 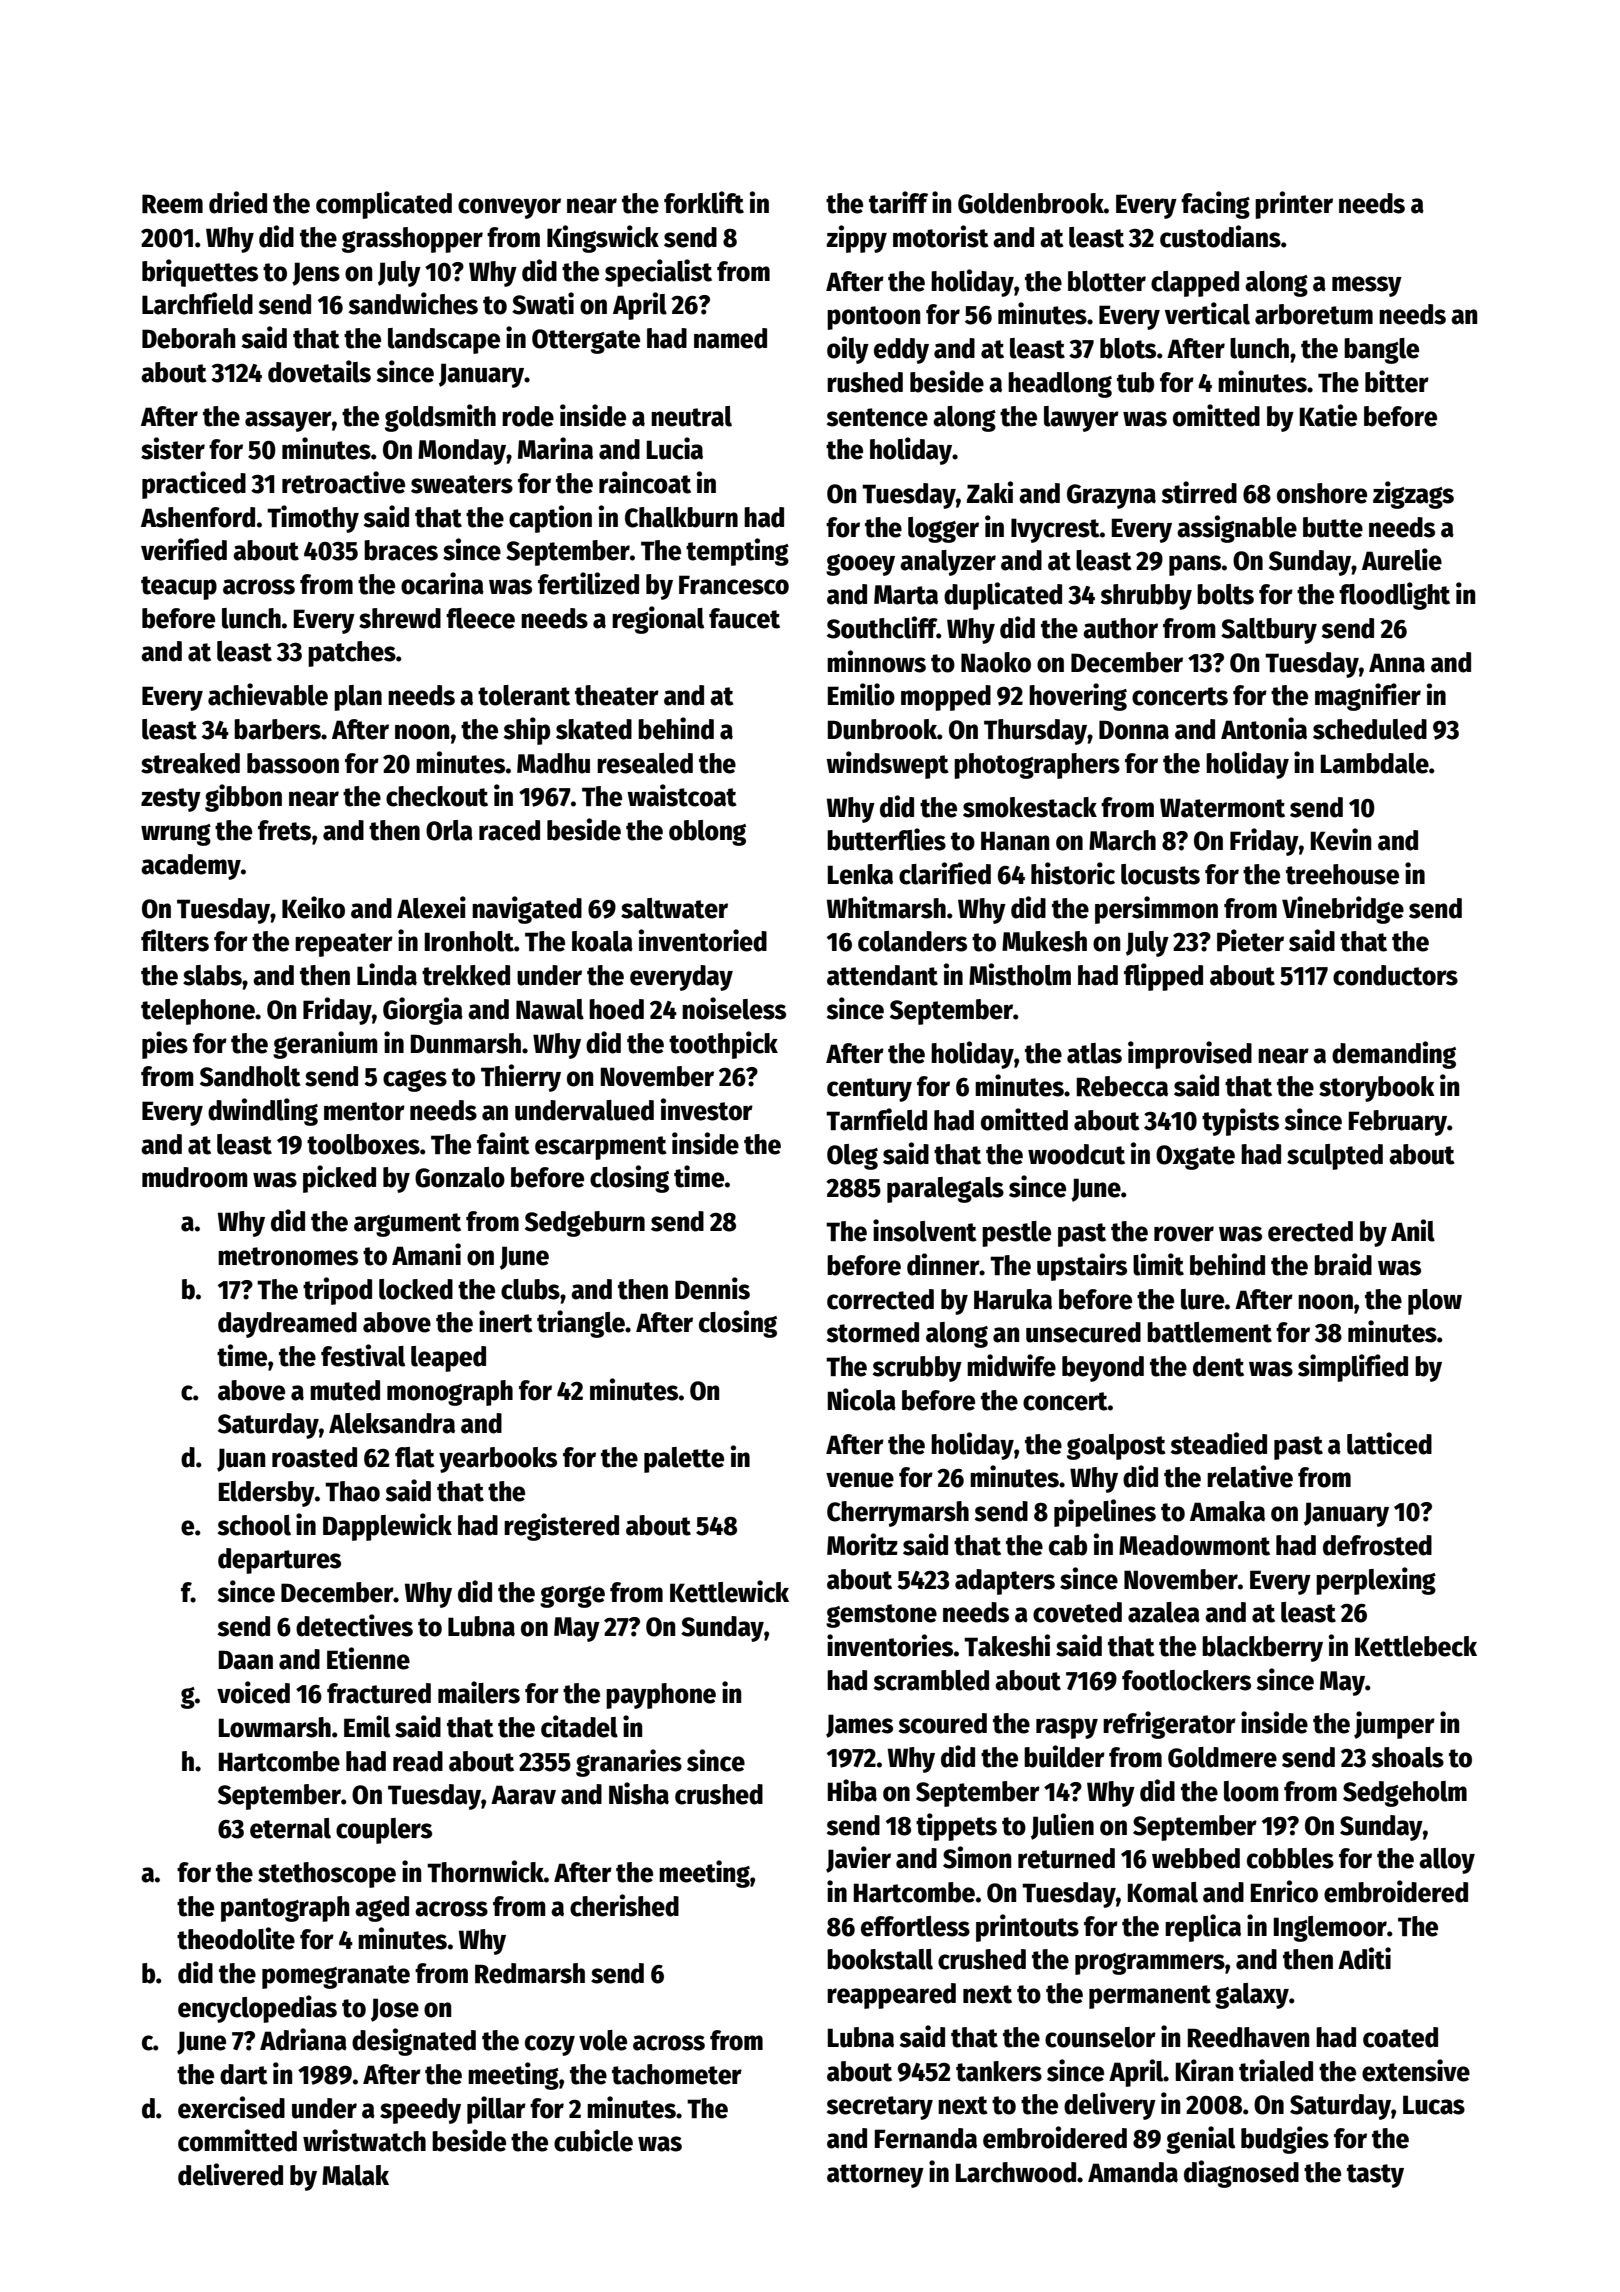 What do you see at coordinates (343, 482) in the screenshot?
I see `retroactive` at bounding box center [343, 482].
